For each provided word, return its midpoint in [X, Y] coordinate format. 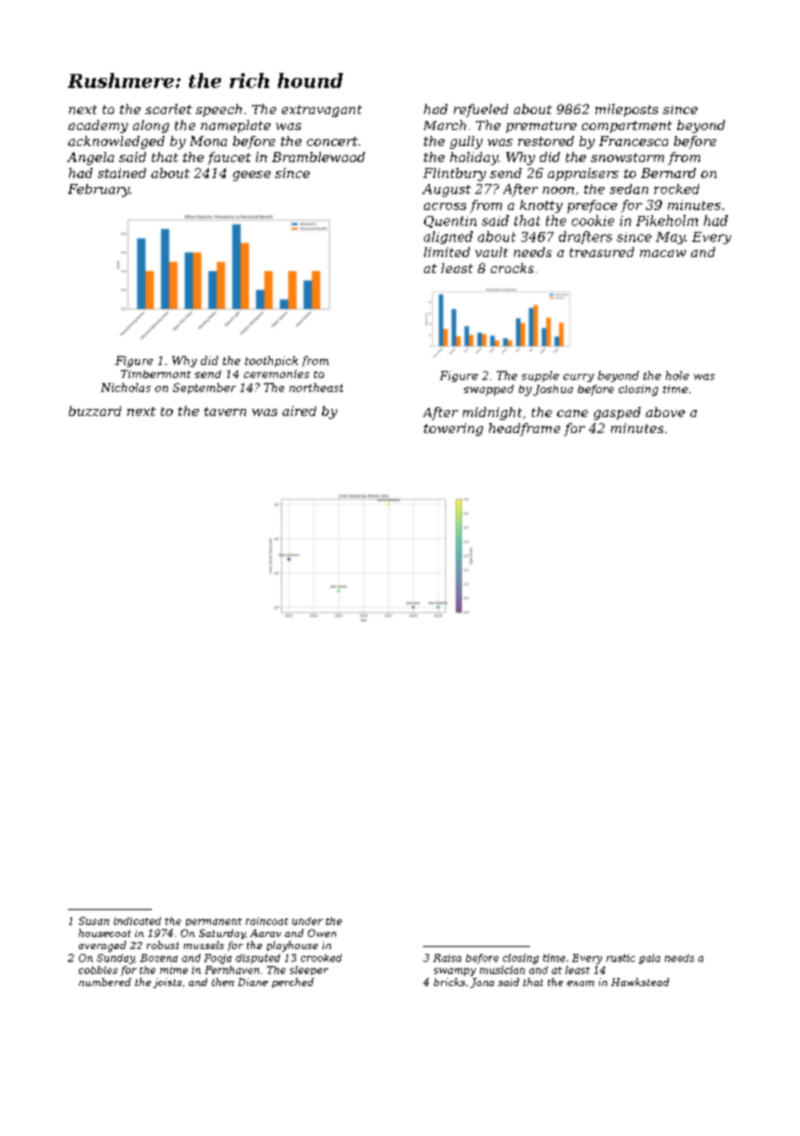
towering [453, 429]
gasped [617, 413]
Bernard [668, 173]
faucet [229, 158]
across [445, 206]
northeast [316, 387]
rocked [676, 189]
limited [447, 252]
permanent [214, 922]
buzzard [95, 411]
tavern [225, 411]
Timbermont [156, 374]
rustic [620, 958]
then [223, 982]
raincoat [267, 921]
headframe [524, 429]
